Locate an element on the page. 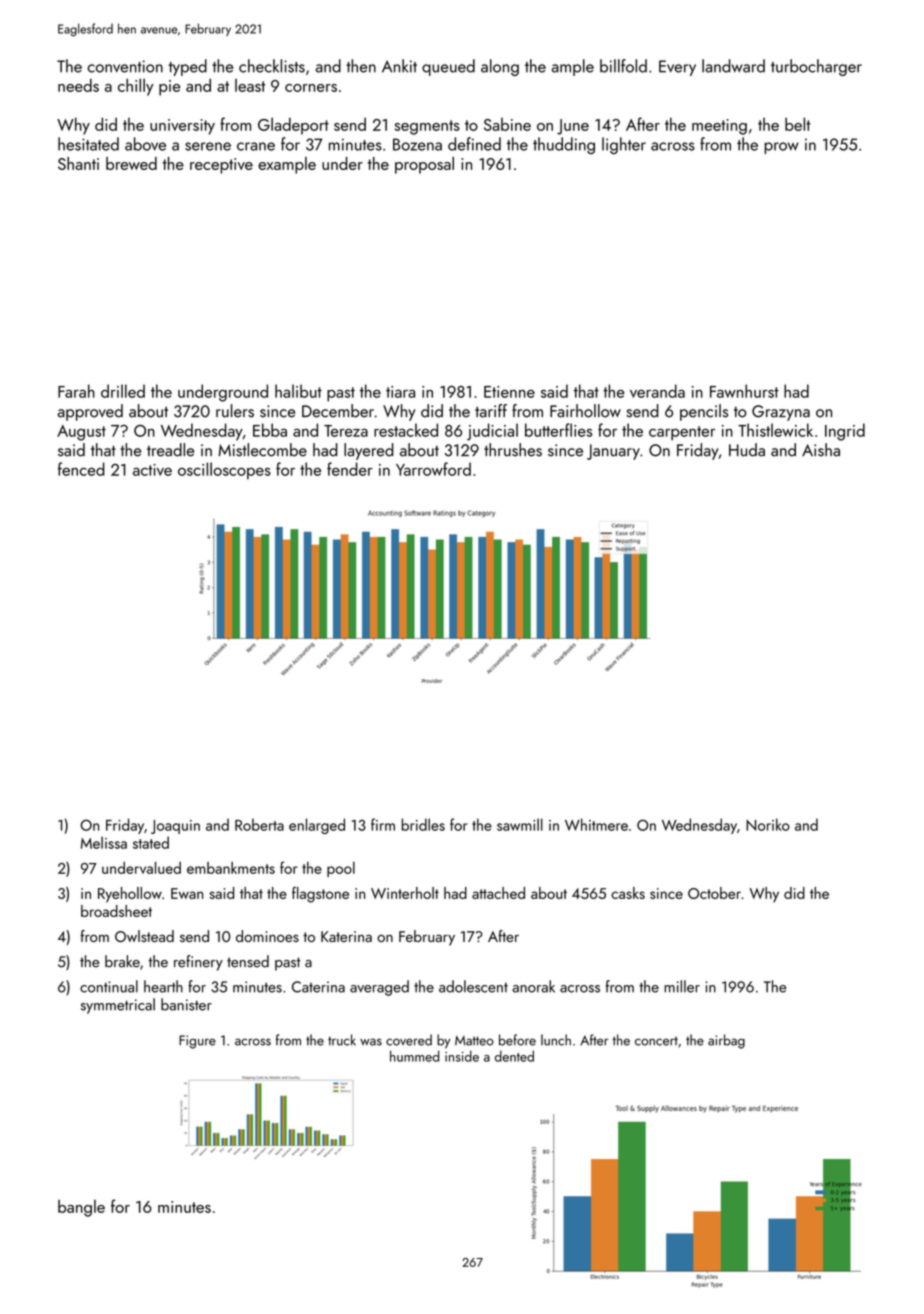 This image has height=1314, width=924. turbocharger is located at coordinates (816, 67).
